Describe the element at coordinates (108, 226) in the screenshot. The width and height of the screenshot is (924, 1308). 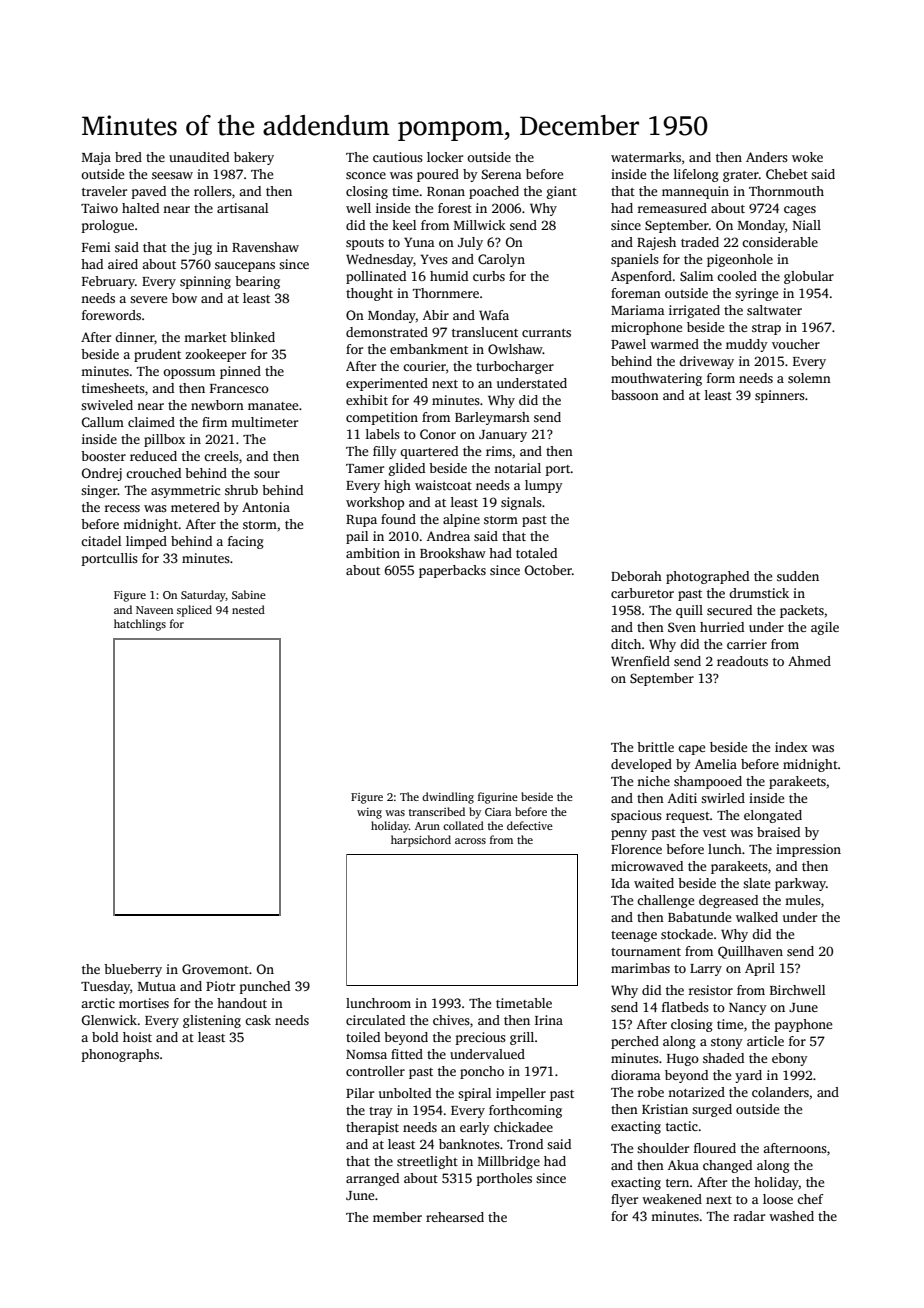
I see `prologue` at that location.
